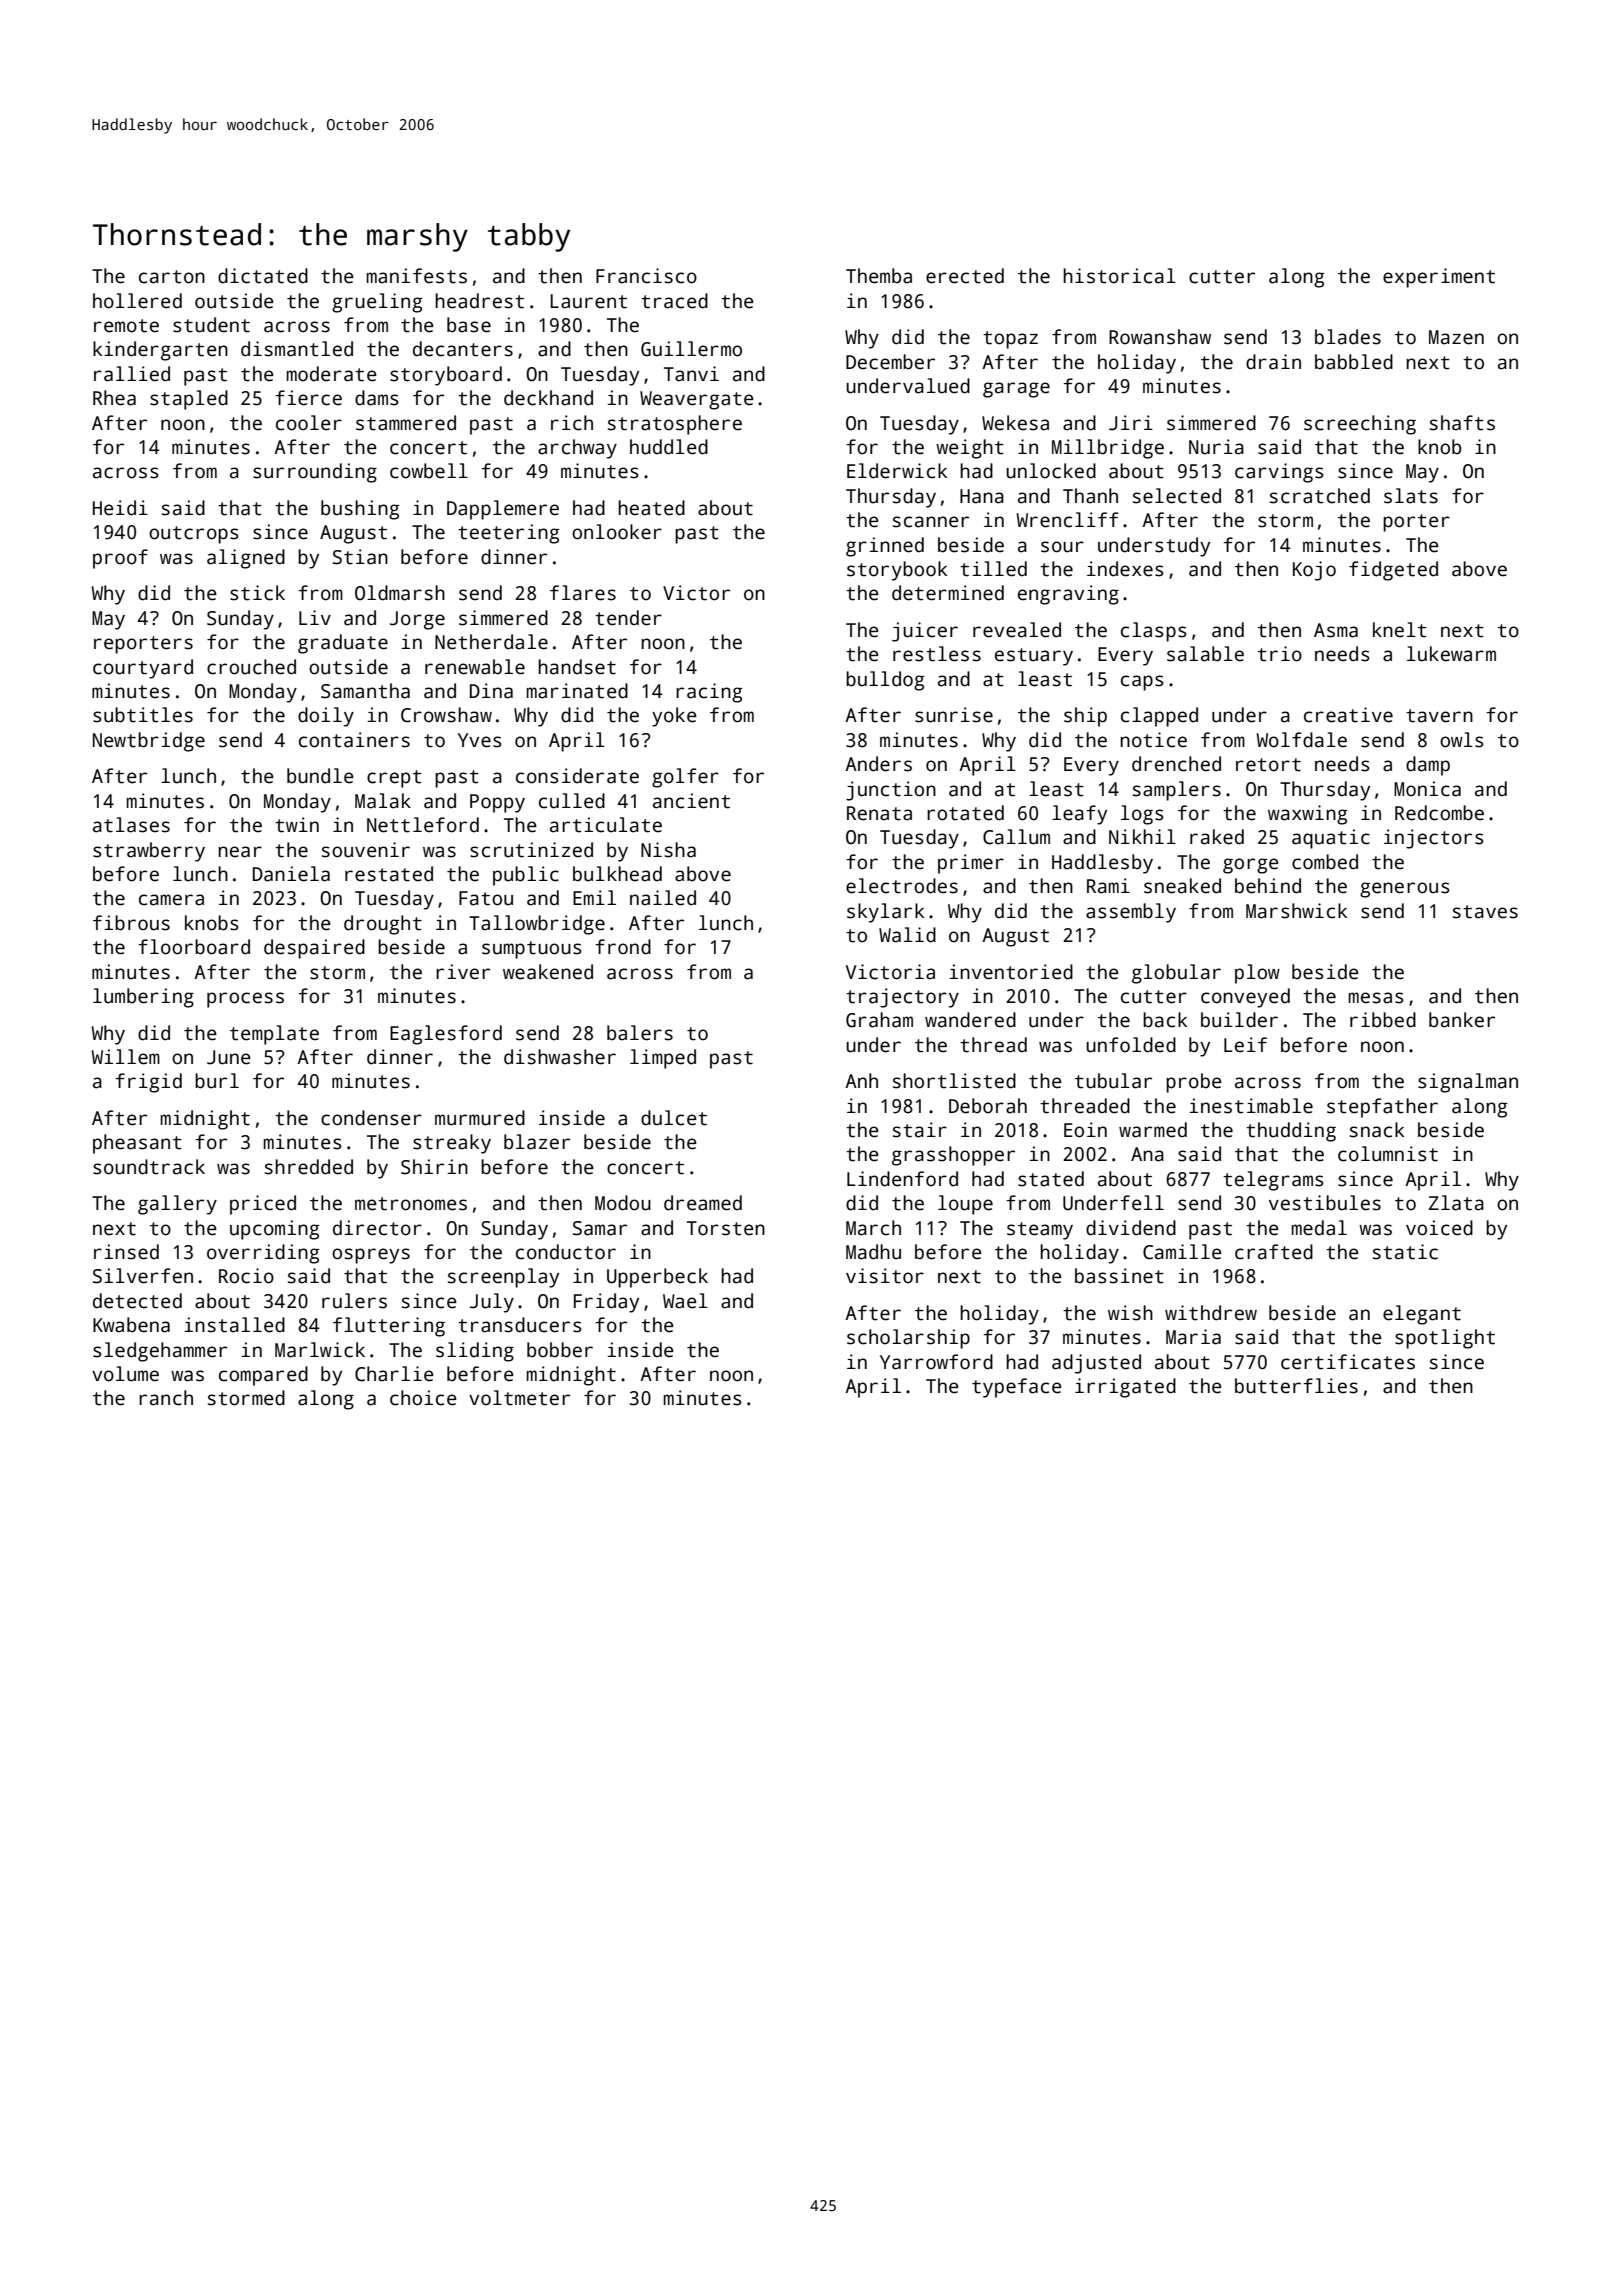  I want to click on atlases, so click(131, 825).
